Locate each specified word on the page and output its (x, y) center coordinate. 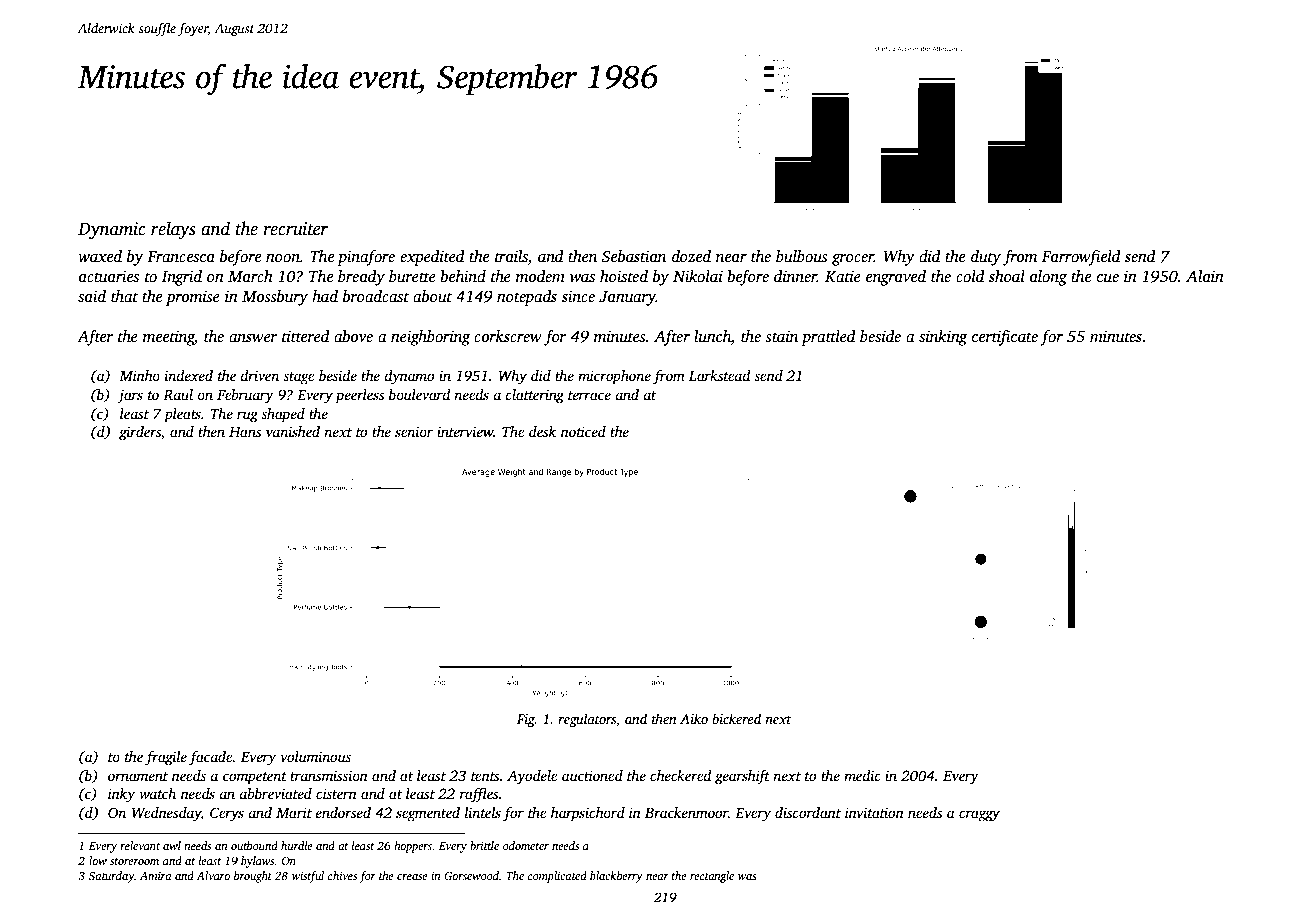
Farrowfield (1081, 258)
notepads (527, 298)
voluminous (315, 756)
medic (862, 775)
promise (193, 298)
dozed (691, 256)
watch (157, 793)
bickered (736, 718)
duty (986, 258)
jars (130, 396)
